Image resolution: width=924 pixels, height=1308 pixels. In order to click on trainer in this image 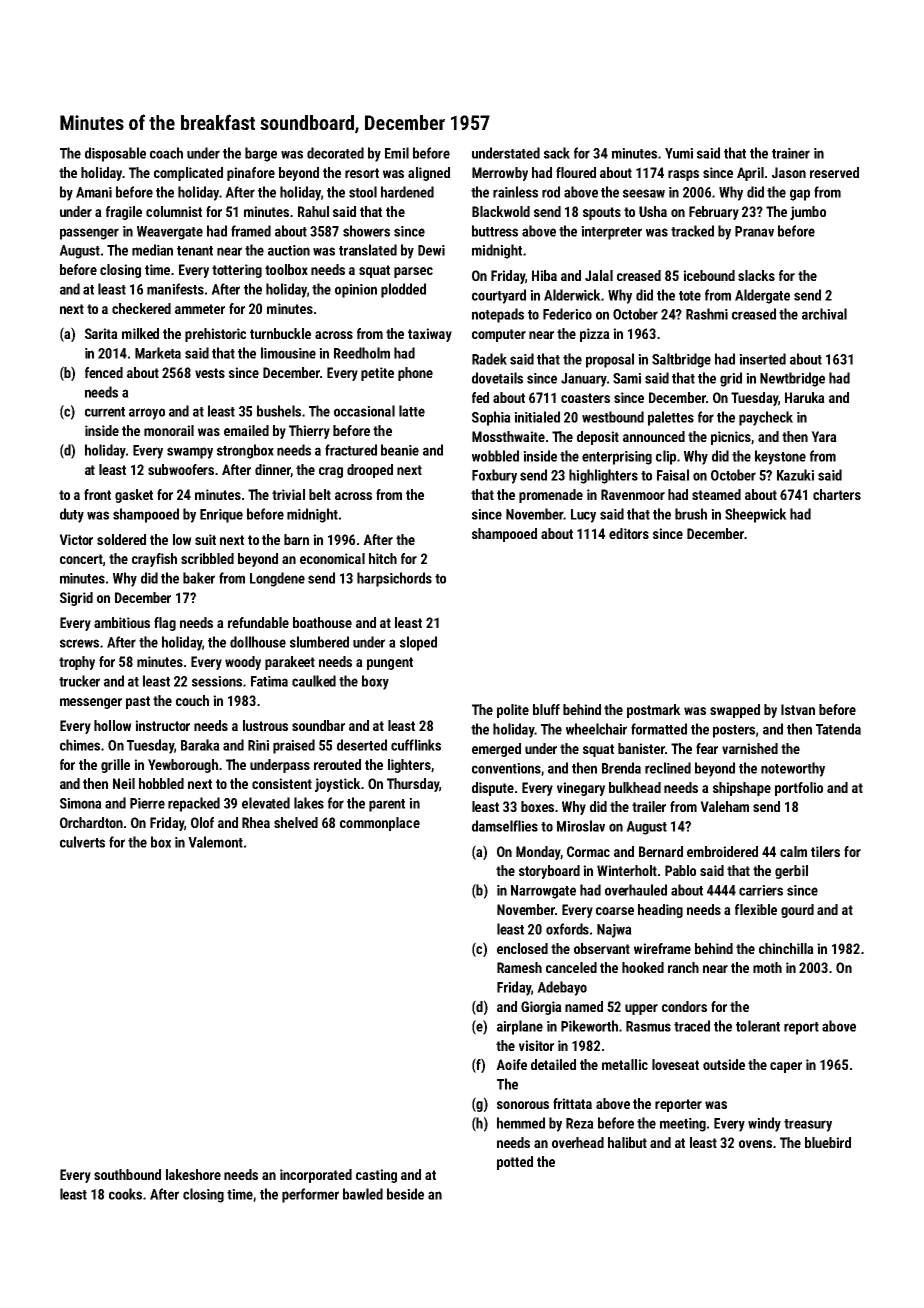, I will do `click(791, 153)`.
